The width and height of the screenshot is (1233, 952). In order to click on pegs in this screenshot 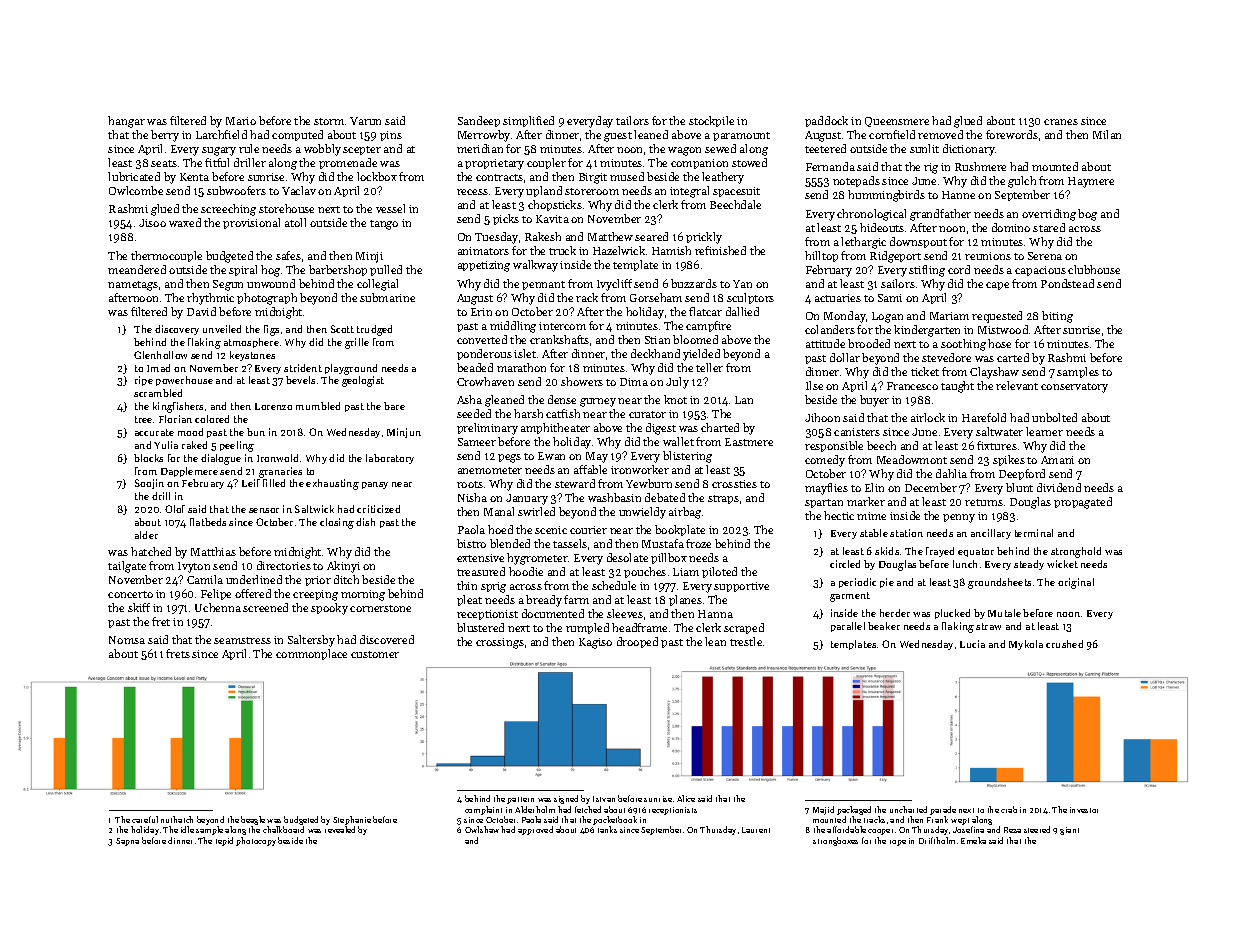, I will do `click(509, 458)`.
